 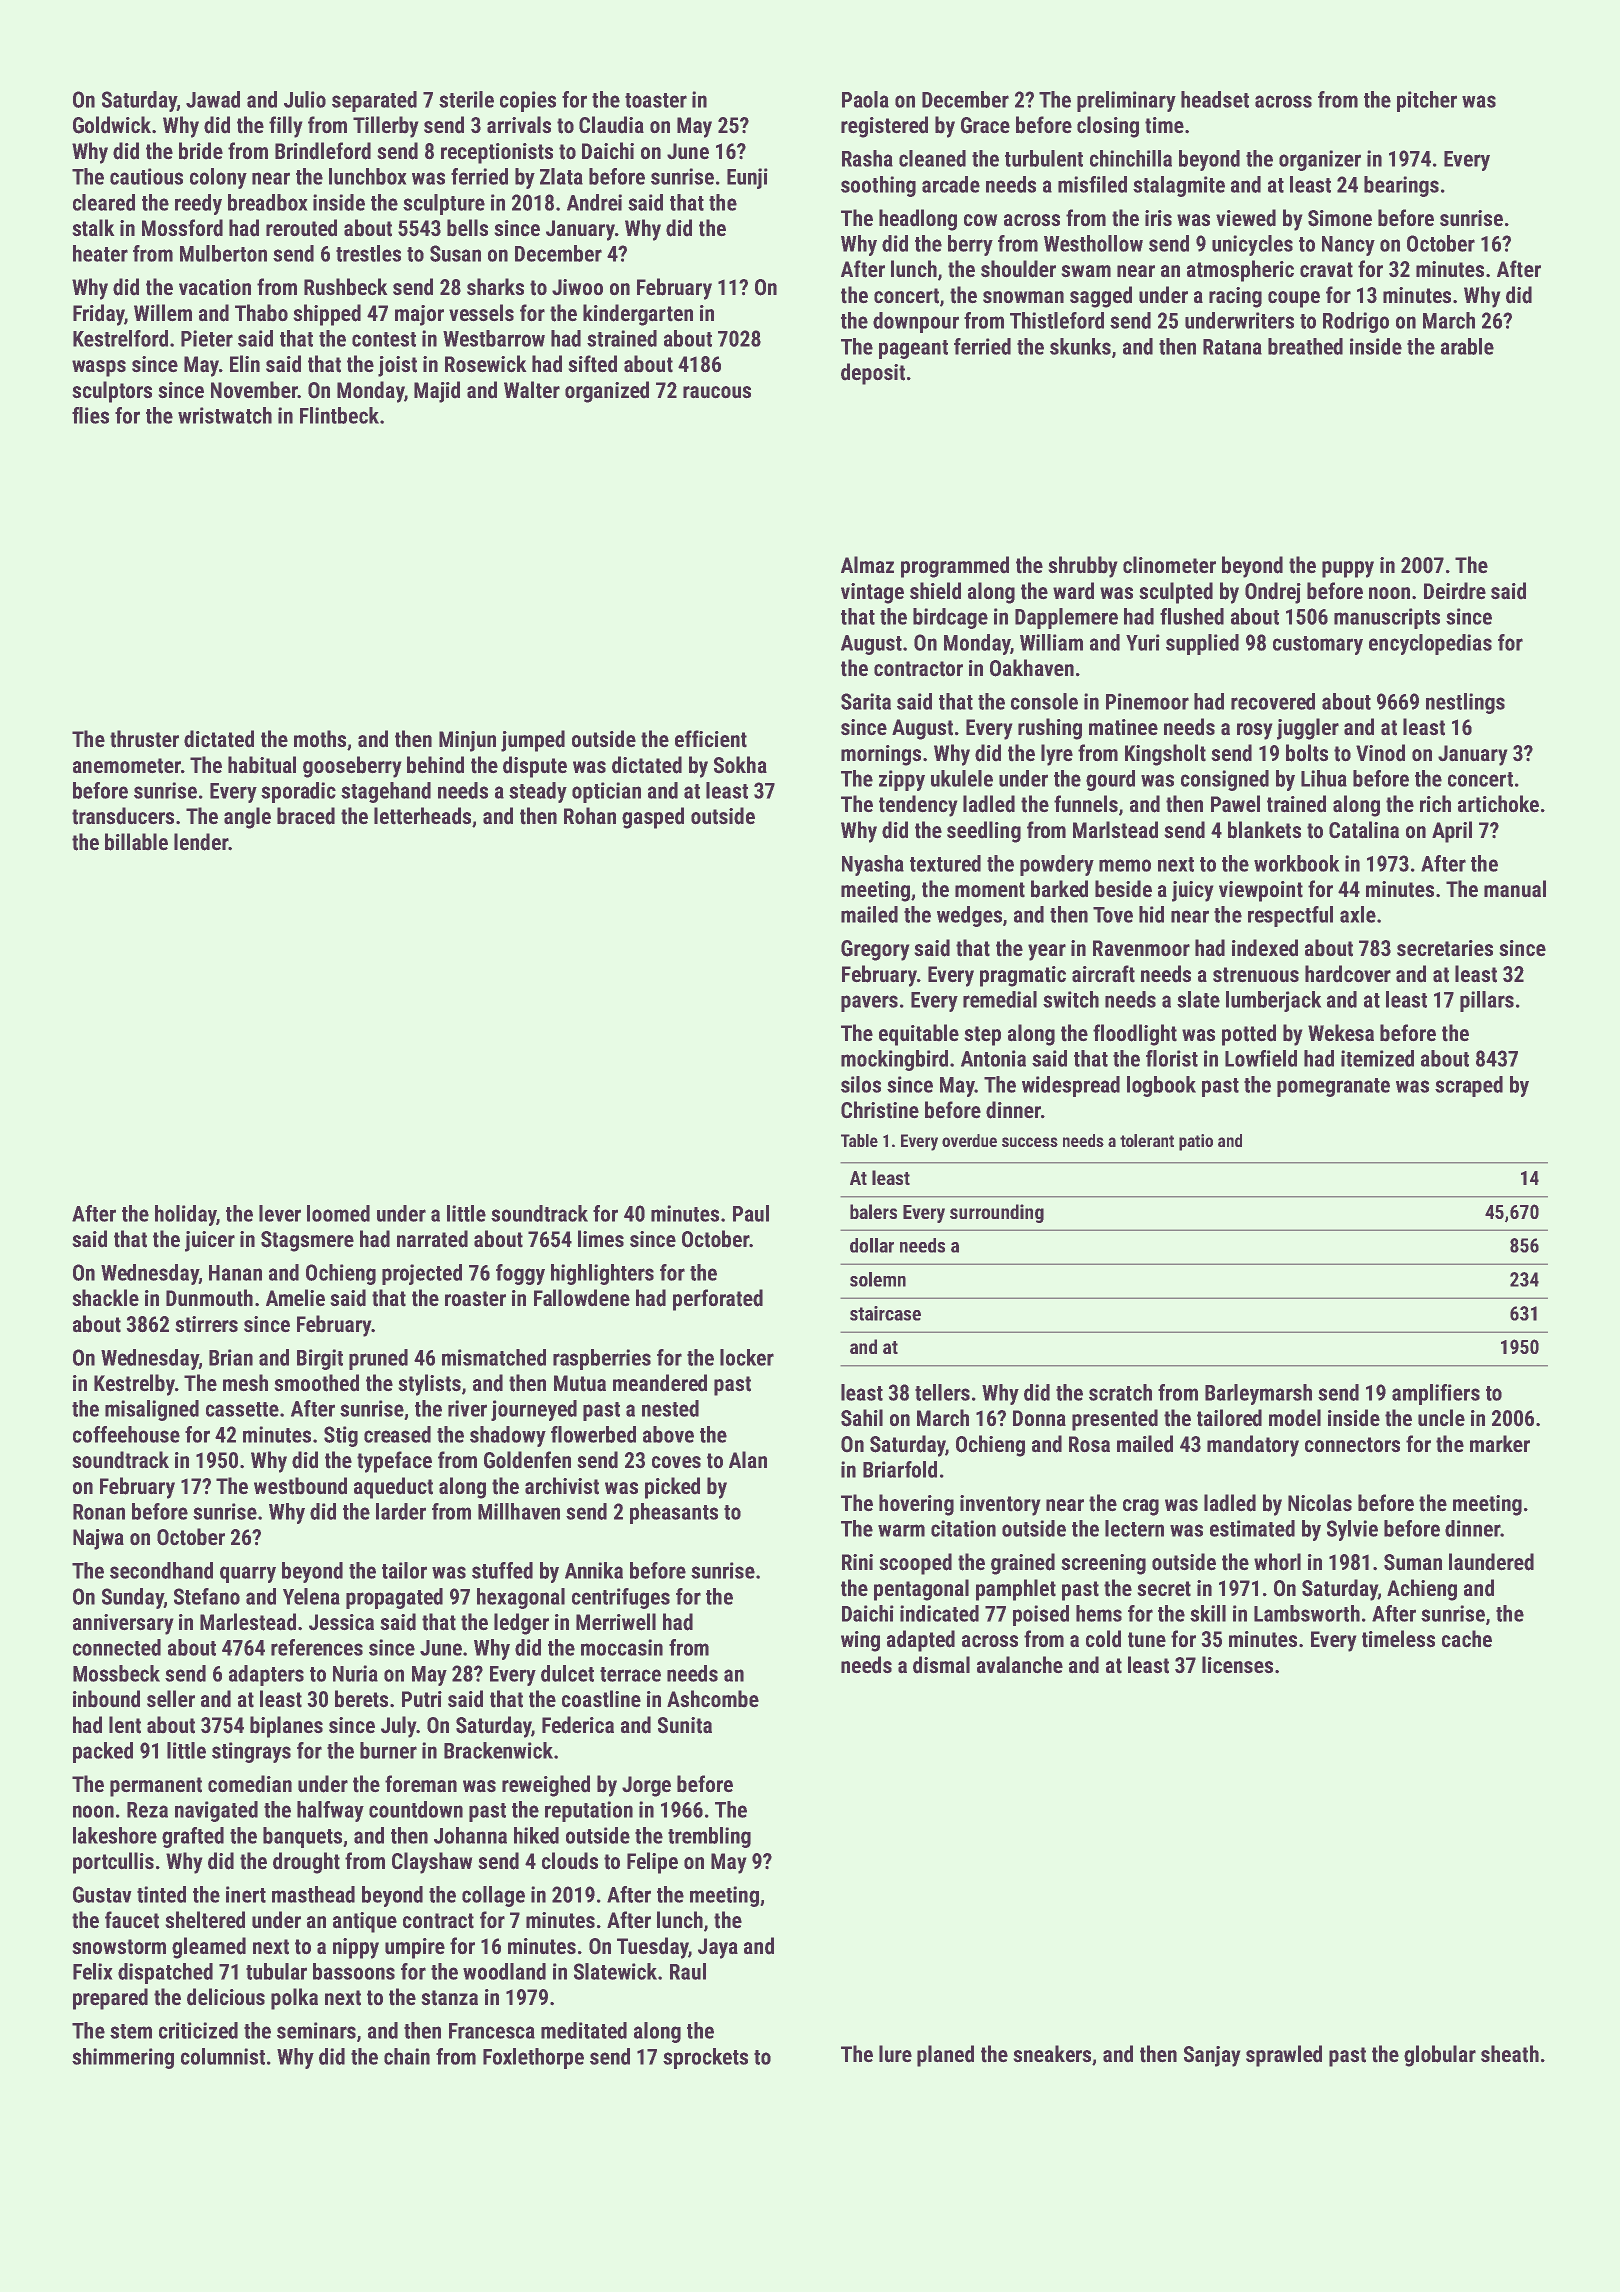 I want to click on anemometer, so click(x=127, y=766).
